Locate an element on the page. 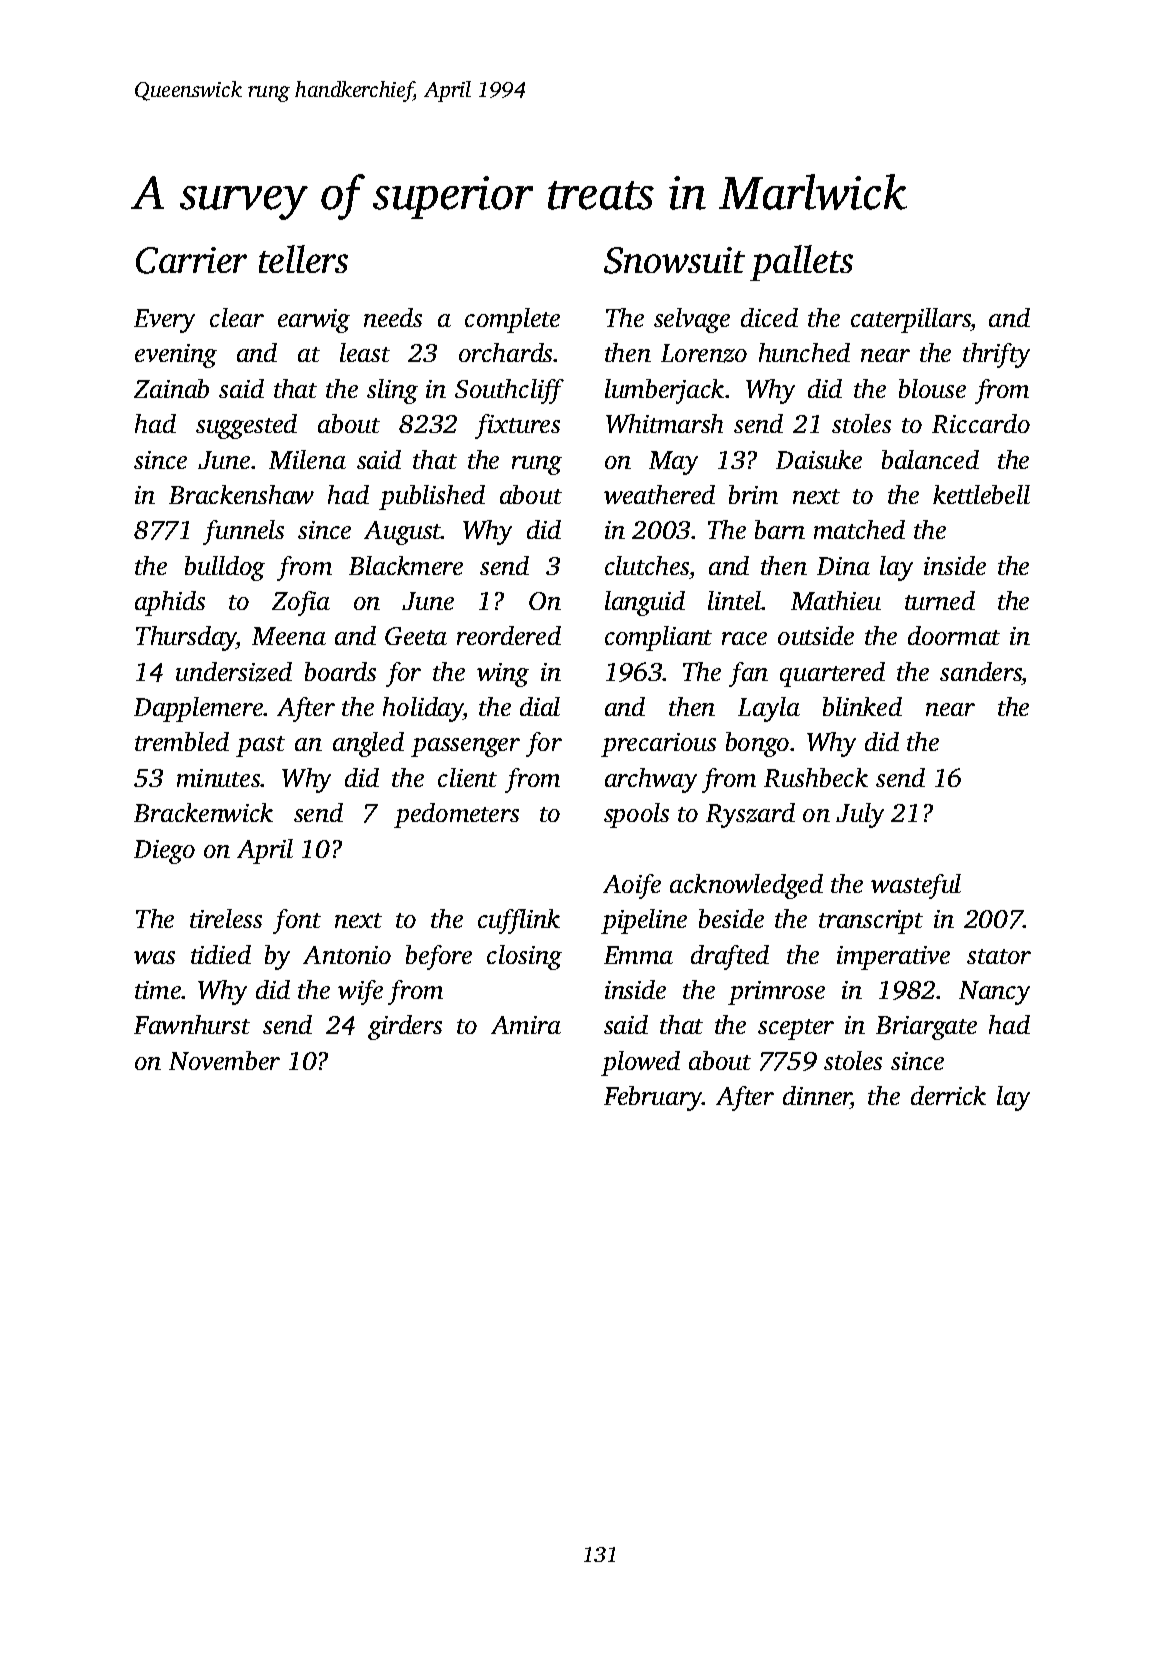  funnels is located at coordinates (243, 532).
